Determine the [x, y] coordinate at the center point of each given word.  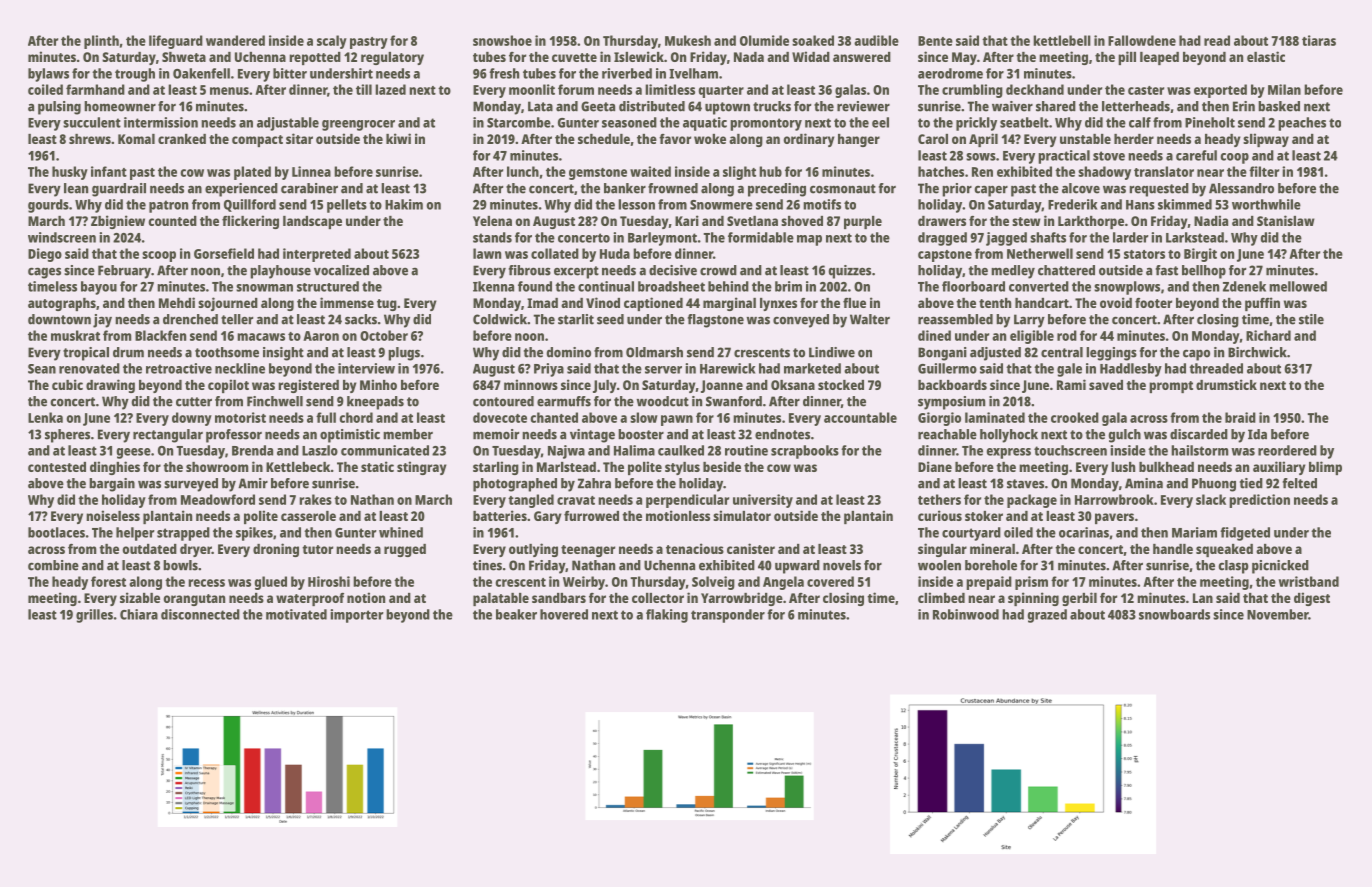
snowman [264, 288]
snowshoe [502, 40]
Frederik [1072, 204]
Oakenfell [201, 73]
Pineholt [1210, 122]
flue [854, 303]
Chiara [139, 614]
